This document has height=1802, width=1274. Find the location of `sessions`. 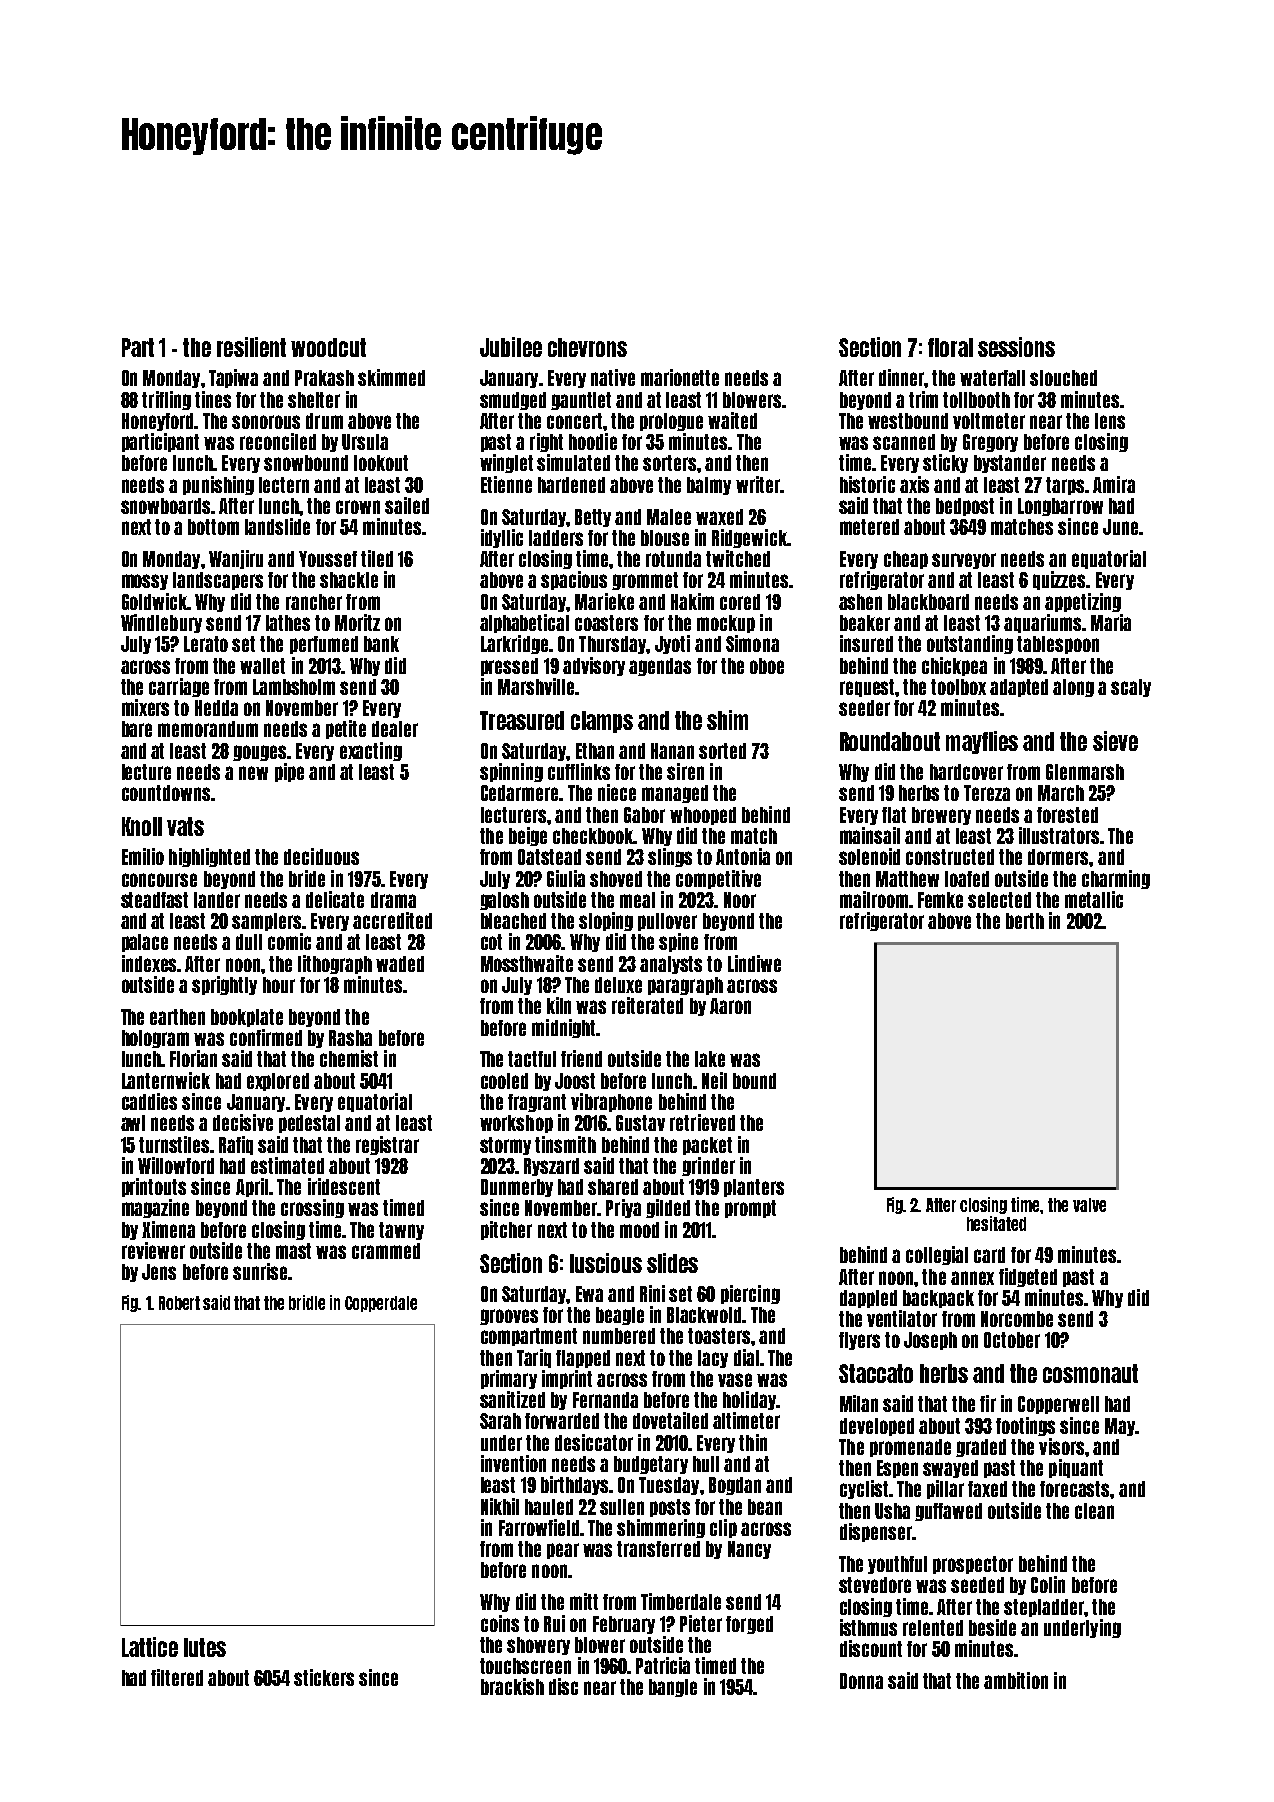

sessions is located at coordinates (1016, 347).
